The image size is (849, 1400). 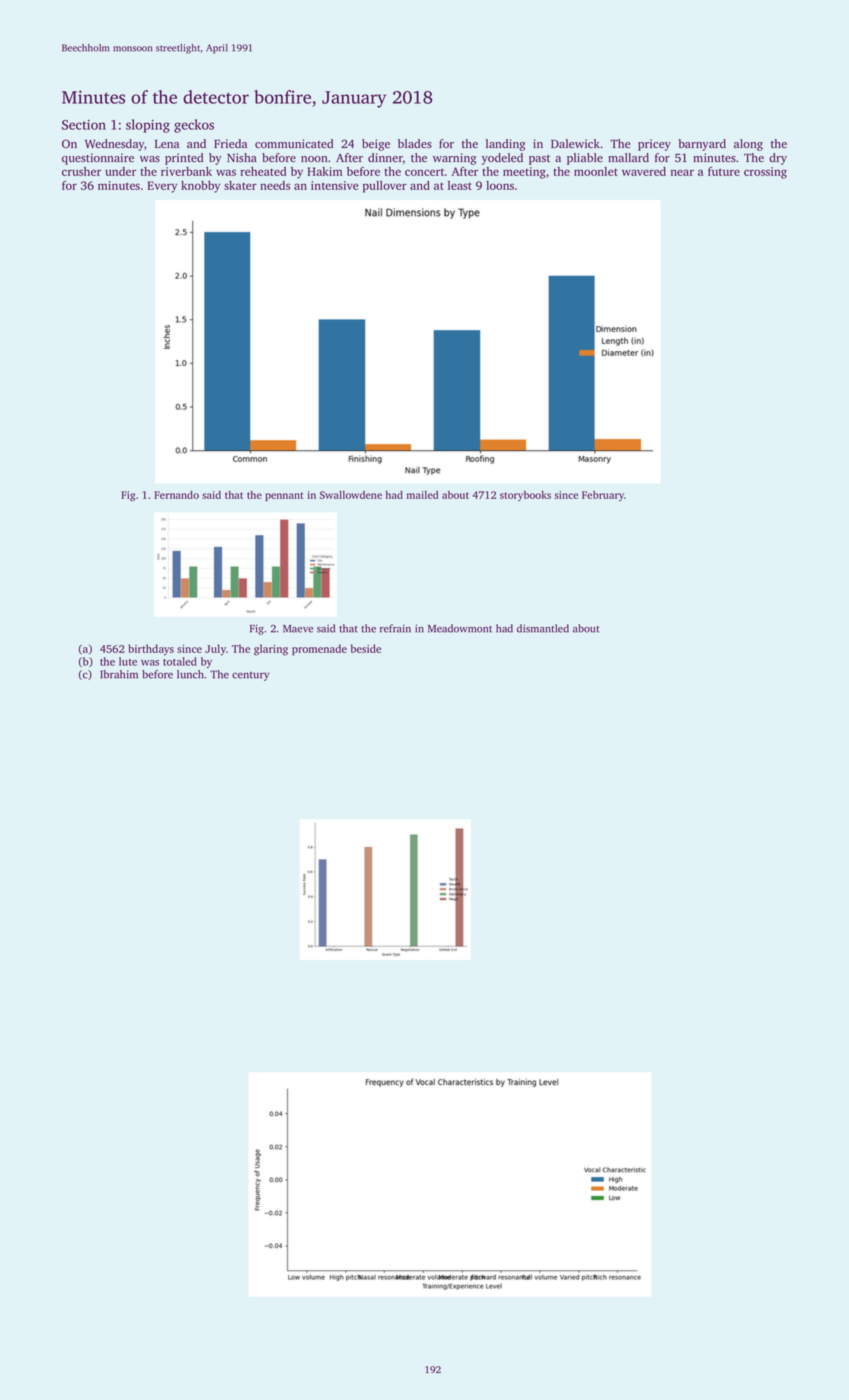 I want to click on beige, so click(x=376, y=145).
